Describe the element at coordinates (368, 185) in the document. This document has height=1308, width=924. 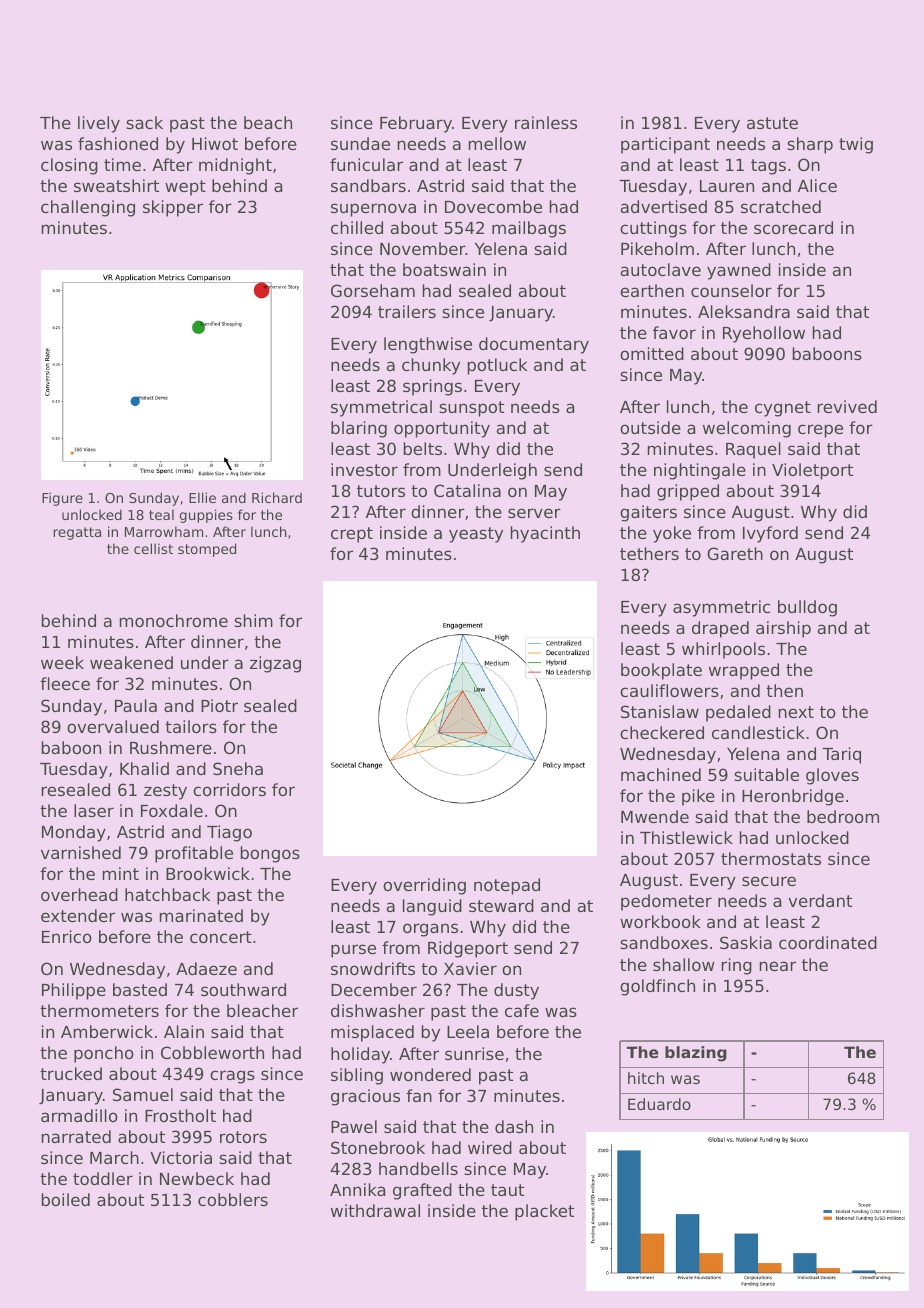
I see `sandbars` at that location.
